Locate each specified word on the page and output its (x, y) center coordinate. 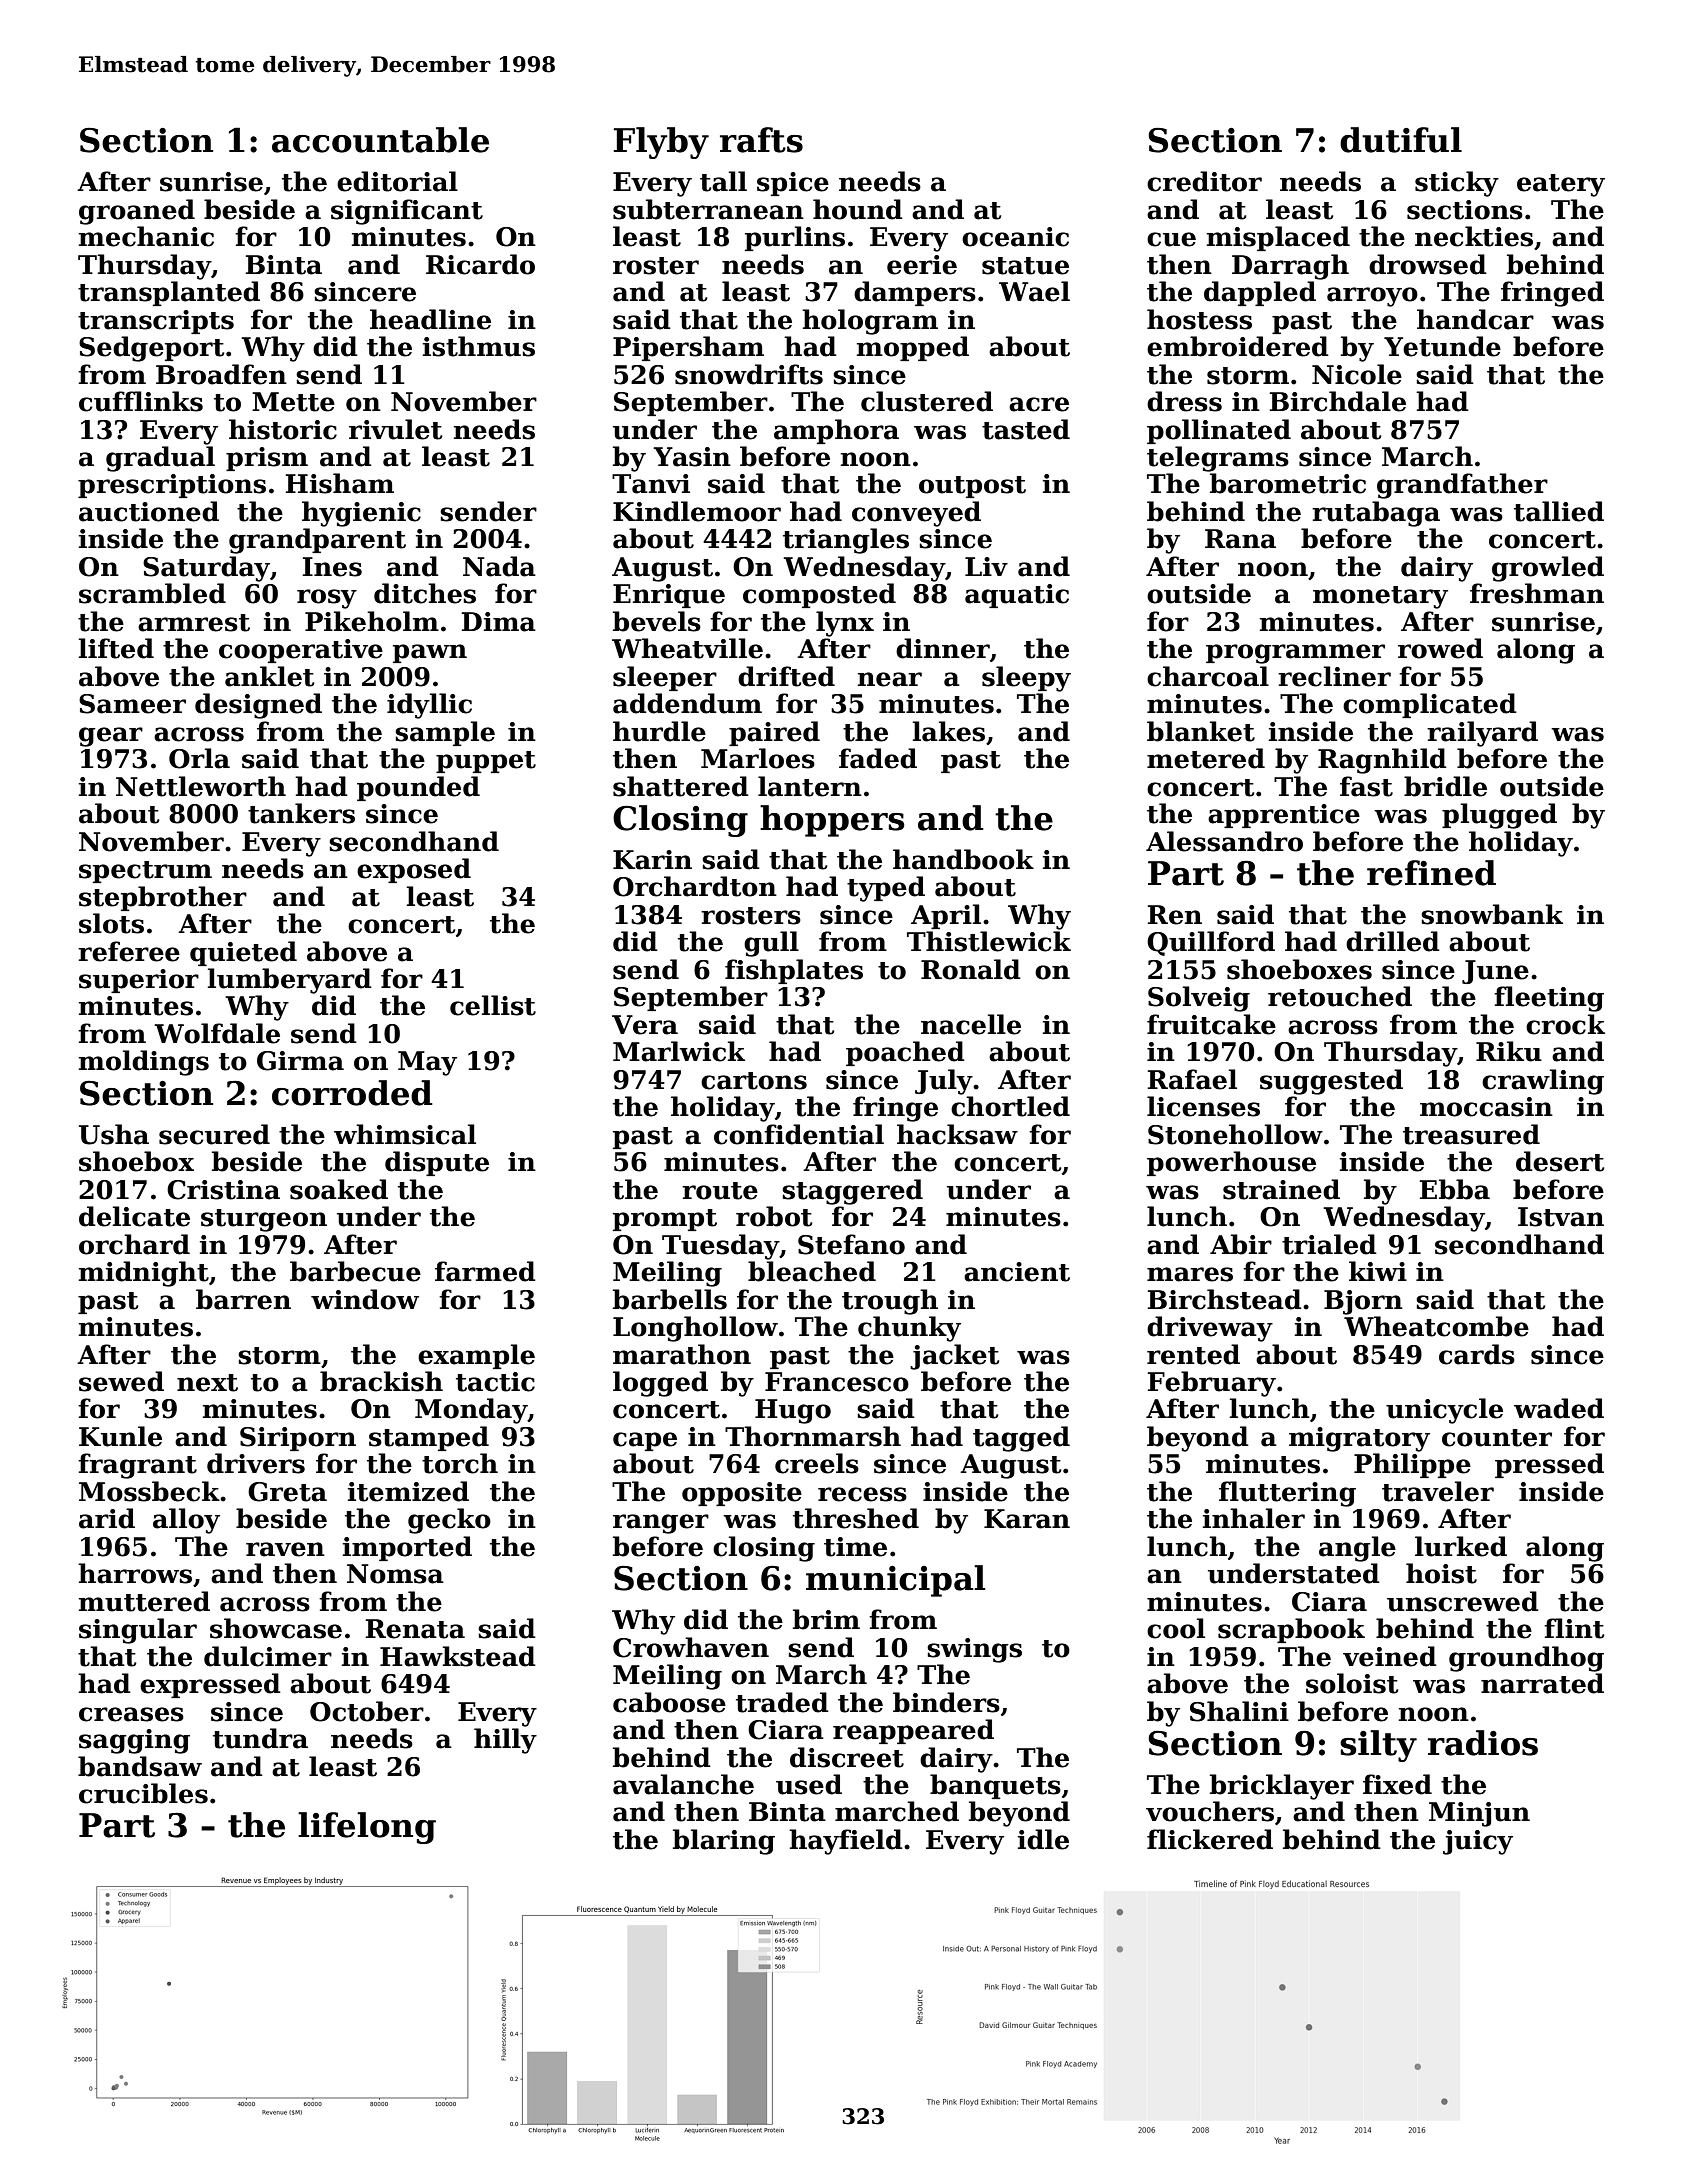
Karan (1027, 1519)
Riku (1509, 1051)
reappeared (913, 1731)
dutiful (1401, 140)
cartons (754, 1081)
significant (407, 212)
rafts (761, 140)
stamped (429, 1438)
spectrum (145, 872)
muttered (144, 1601)
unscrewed (1463, 1601)
